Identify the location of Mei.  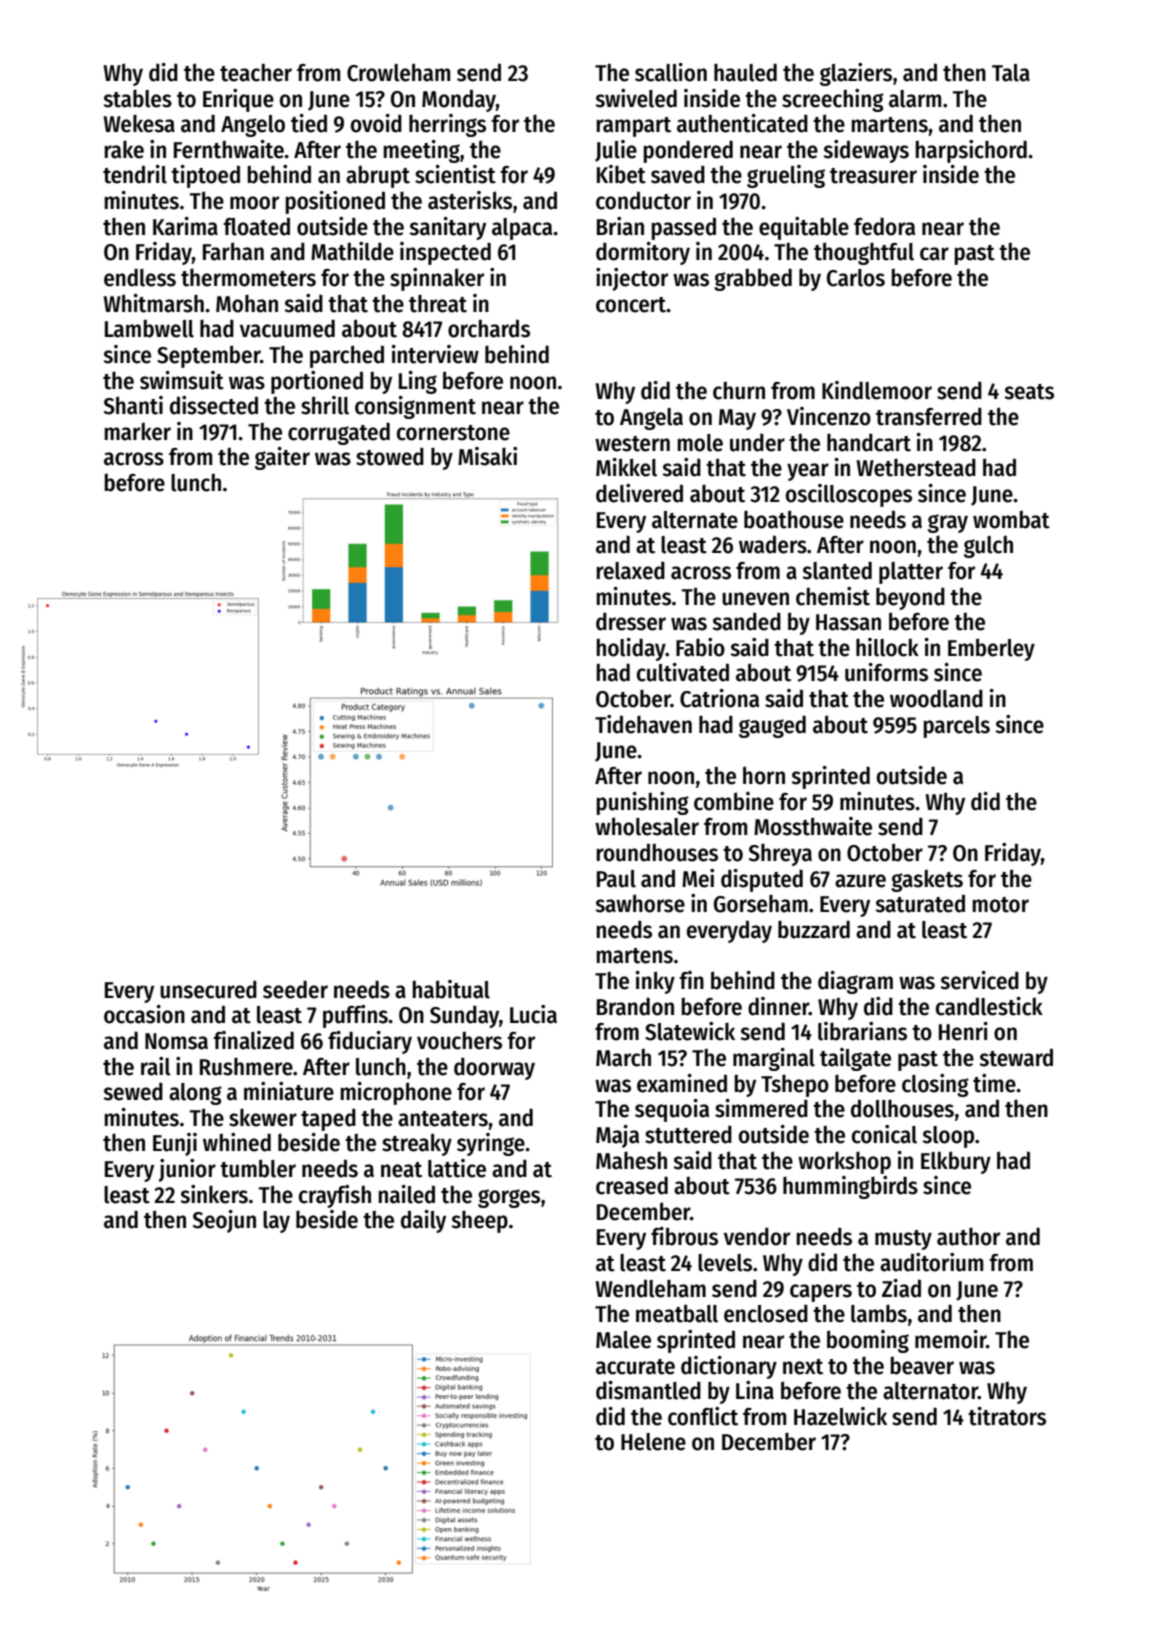
(698, 878).
